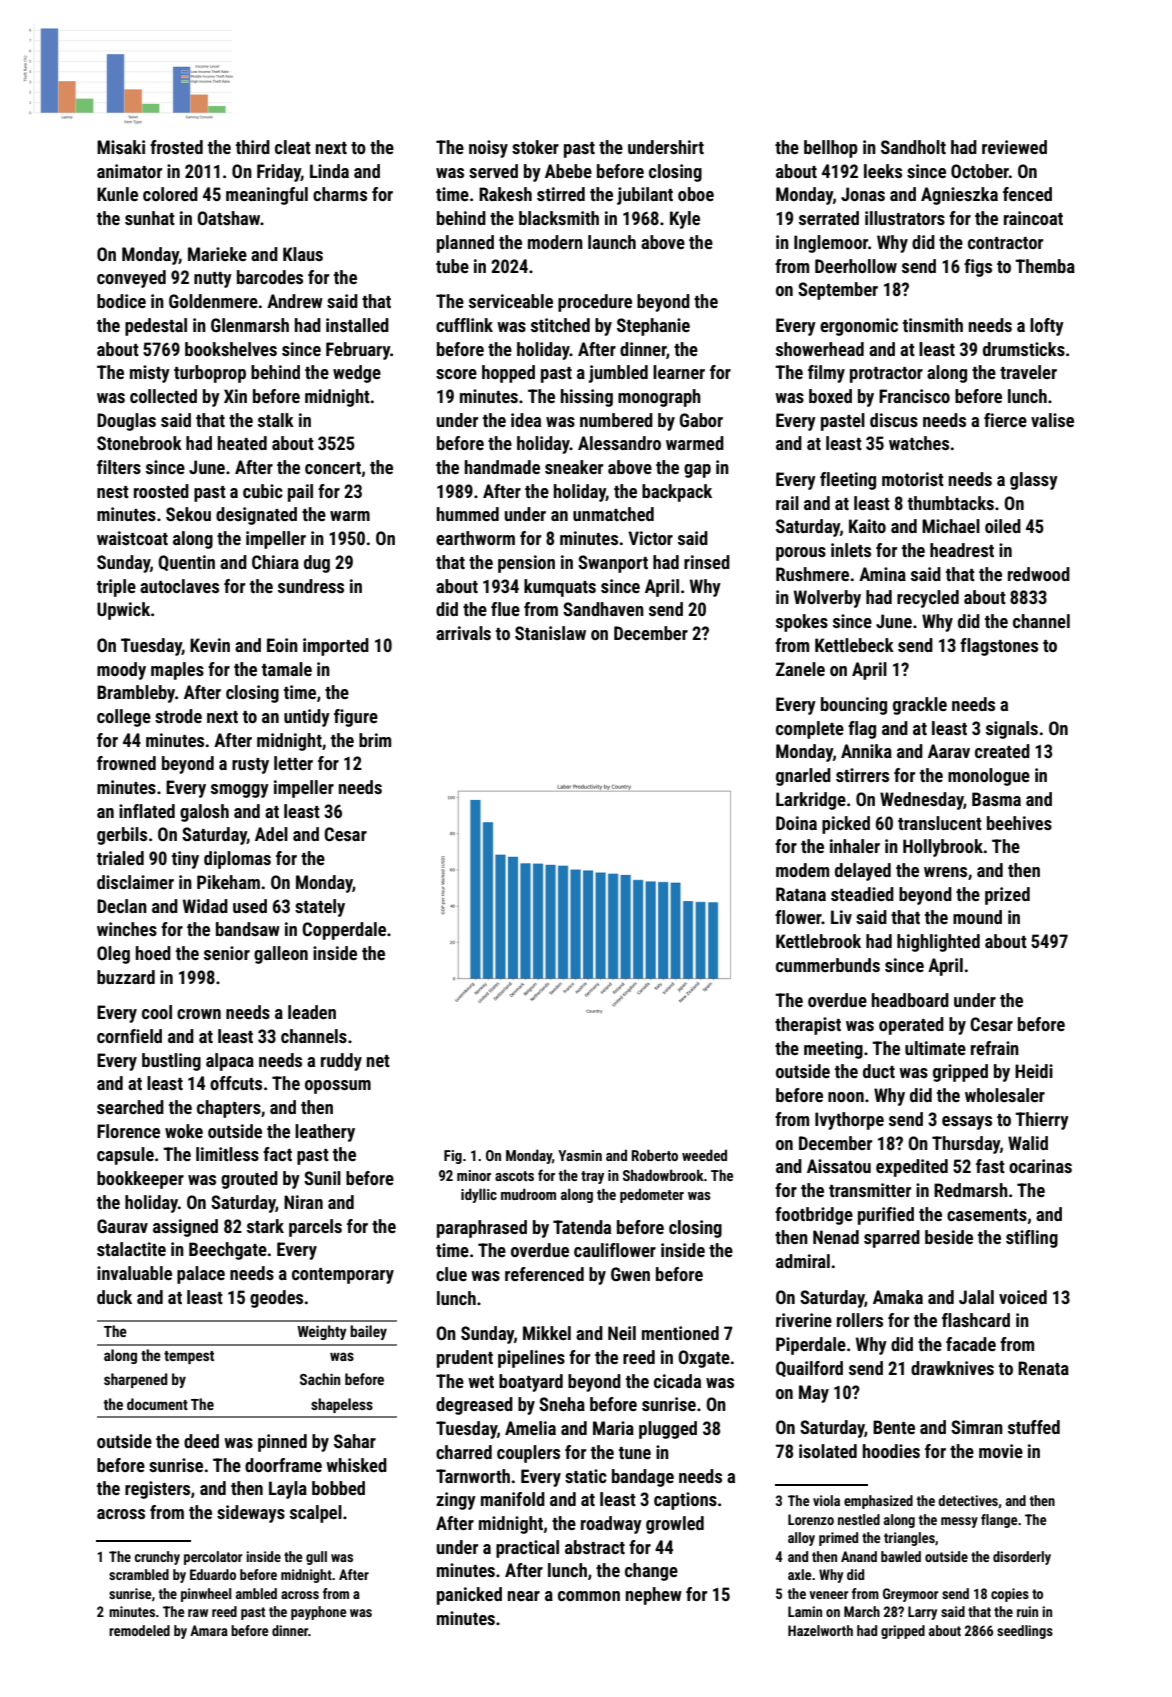 This screenshot has height=1697, width=1172. What do you see at coordinates (147, 811) in the screenshot?
I see `inflated` at bounding box center [147, 811].
